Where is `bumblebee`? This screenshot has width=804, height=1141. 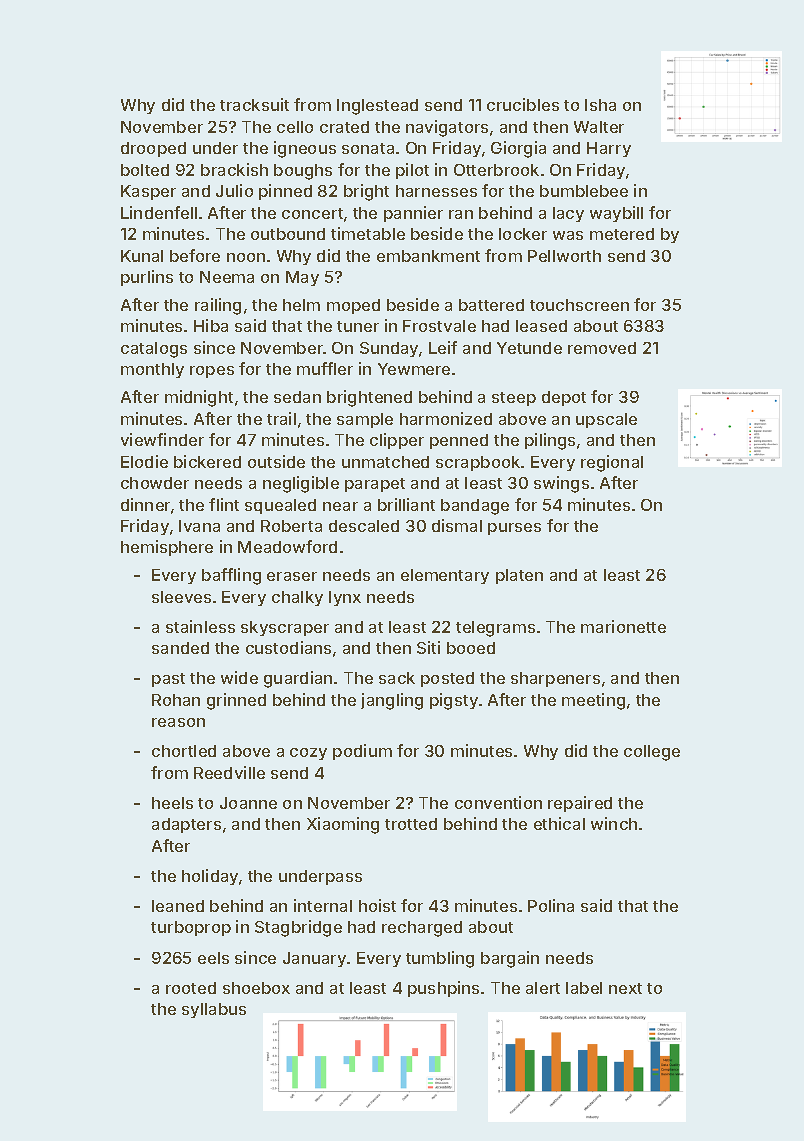 bumblebee is located at coordinates (584, 191).
